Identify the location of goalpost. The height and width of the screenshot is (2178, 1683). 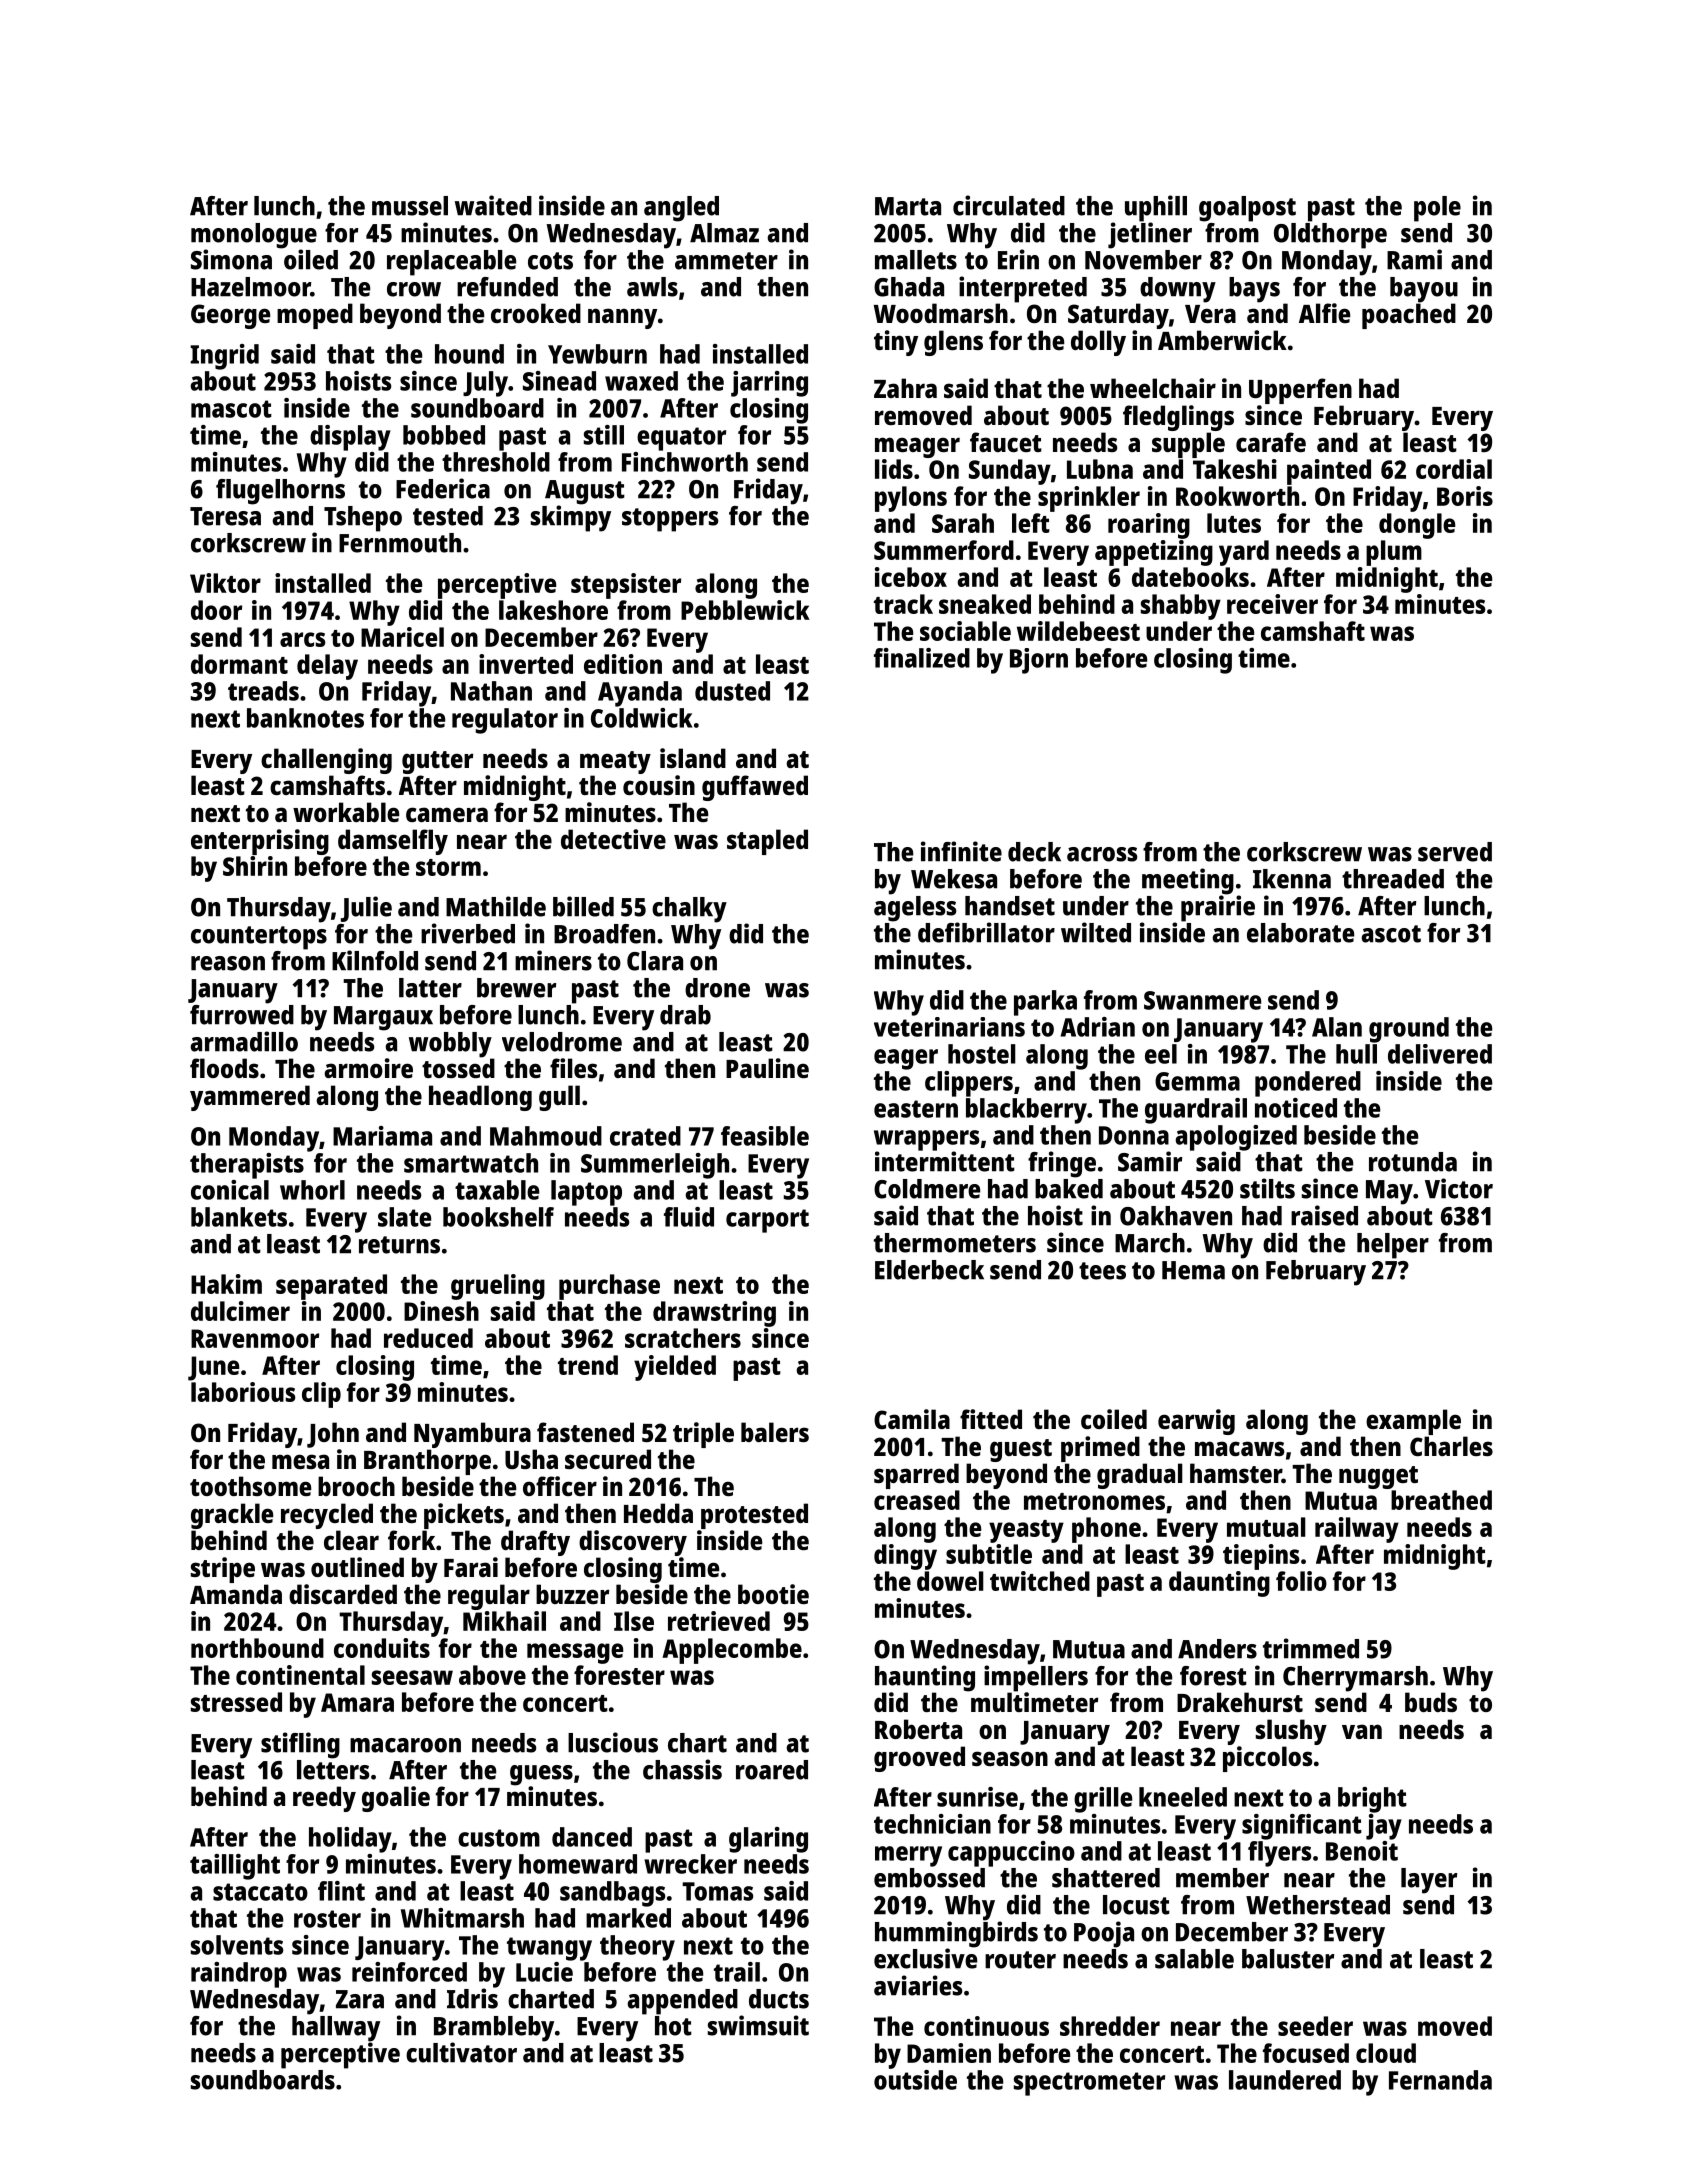
(1247, 209).
